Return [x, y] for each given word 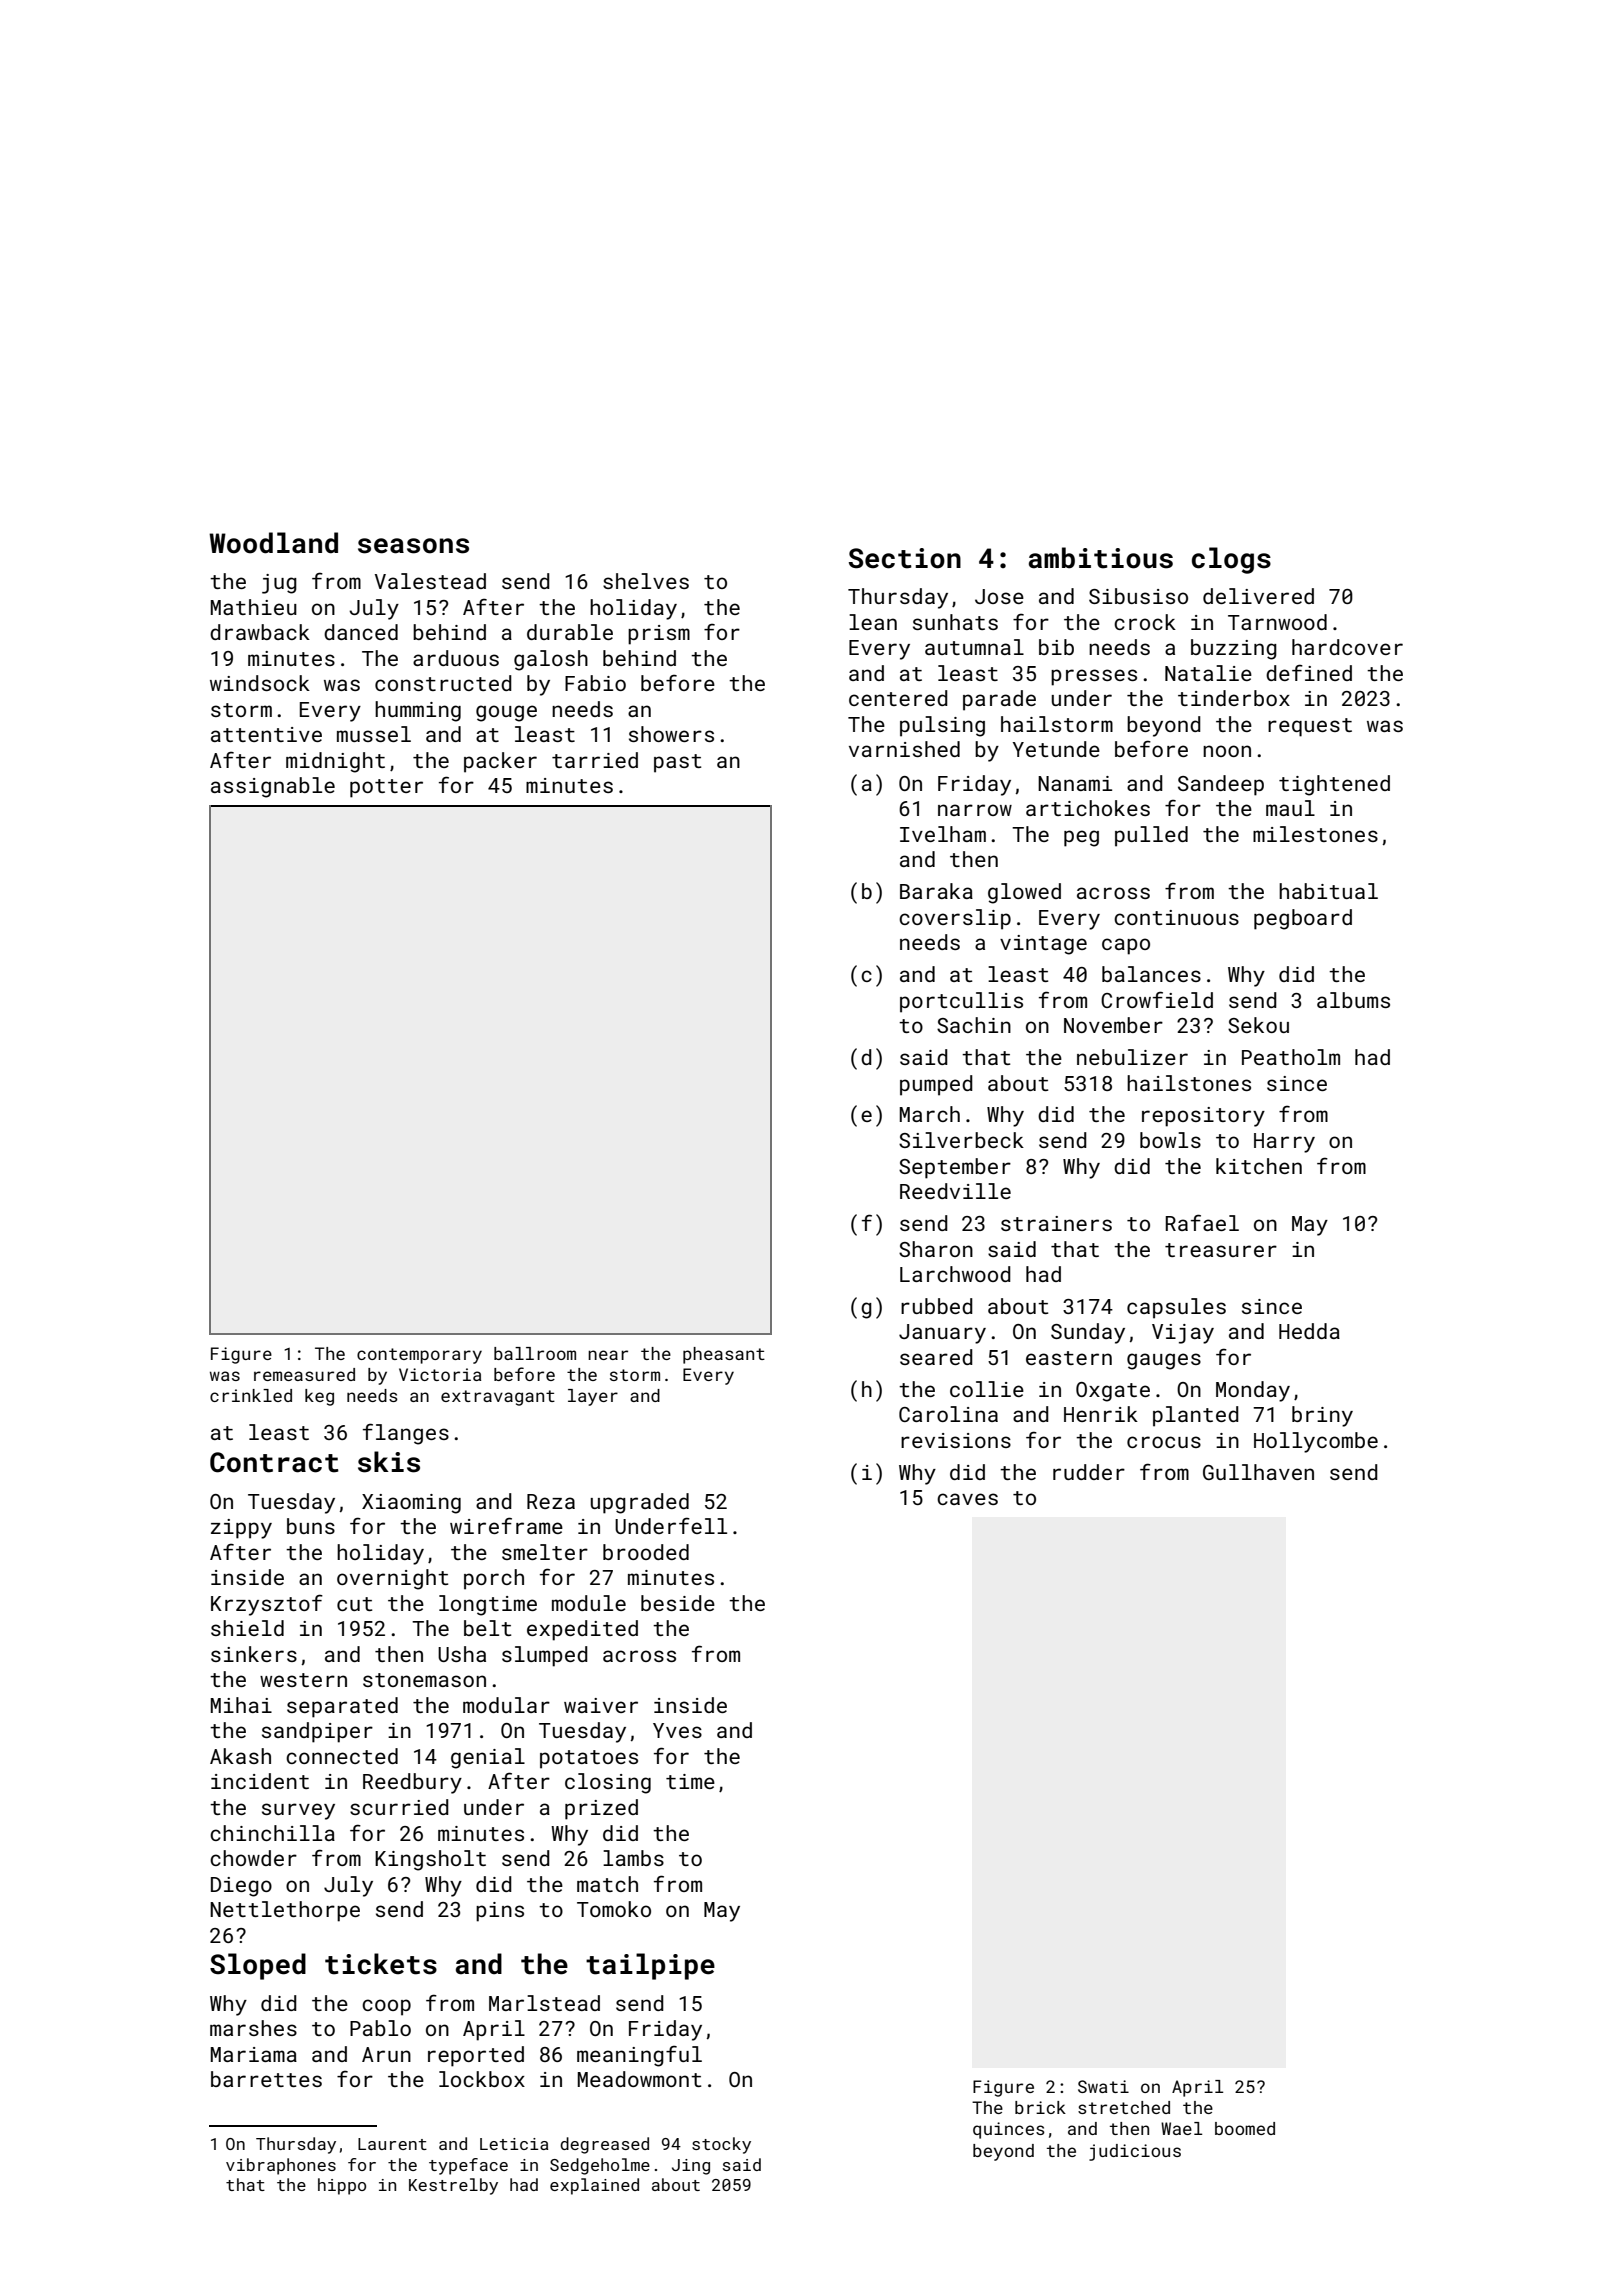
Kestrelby [453, 2186]
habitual [1328, 891]
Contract [274, 1462]
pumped [936, 1085]
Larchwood [955, 1274]
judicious [1135, 2152]
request [1310, 727]
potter [386, 788]
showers [671, 734]
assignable [273, 787]
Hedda [1309, 1331]
